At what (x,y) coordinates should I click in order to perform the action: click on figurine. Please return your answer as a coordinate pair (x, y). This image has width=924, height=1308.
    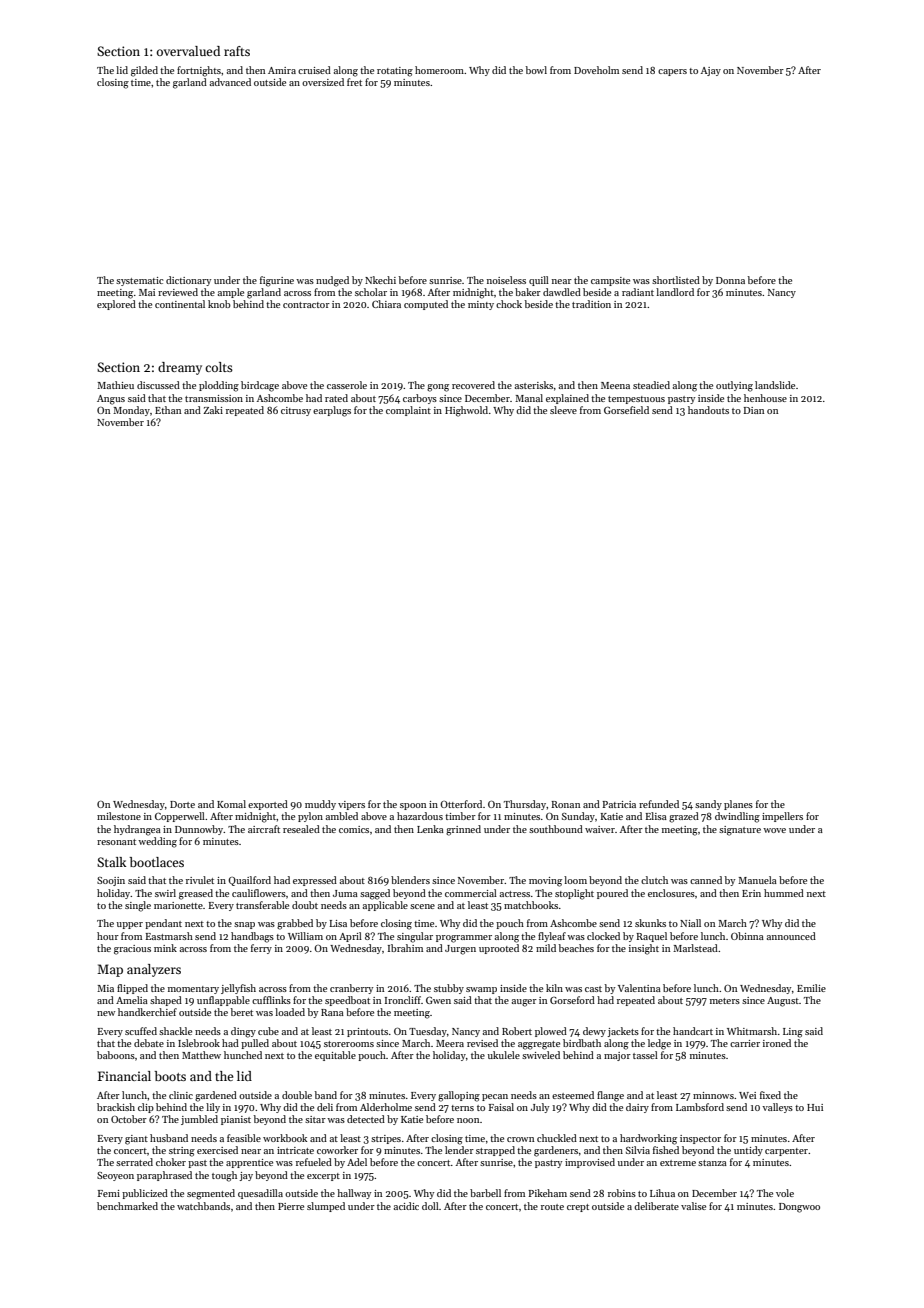
    Looking at the image, I should click on (277, 281).
